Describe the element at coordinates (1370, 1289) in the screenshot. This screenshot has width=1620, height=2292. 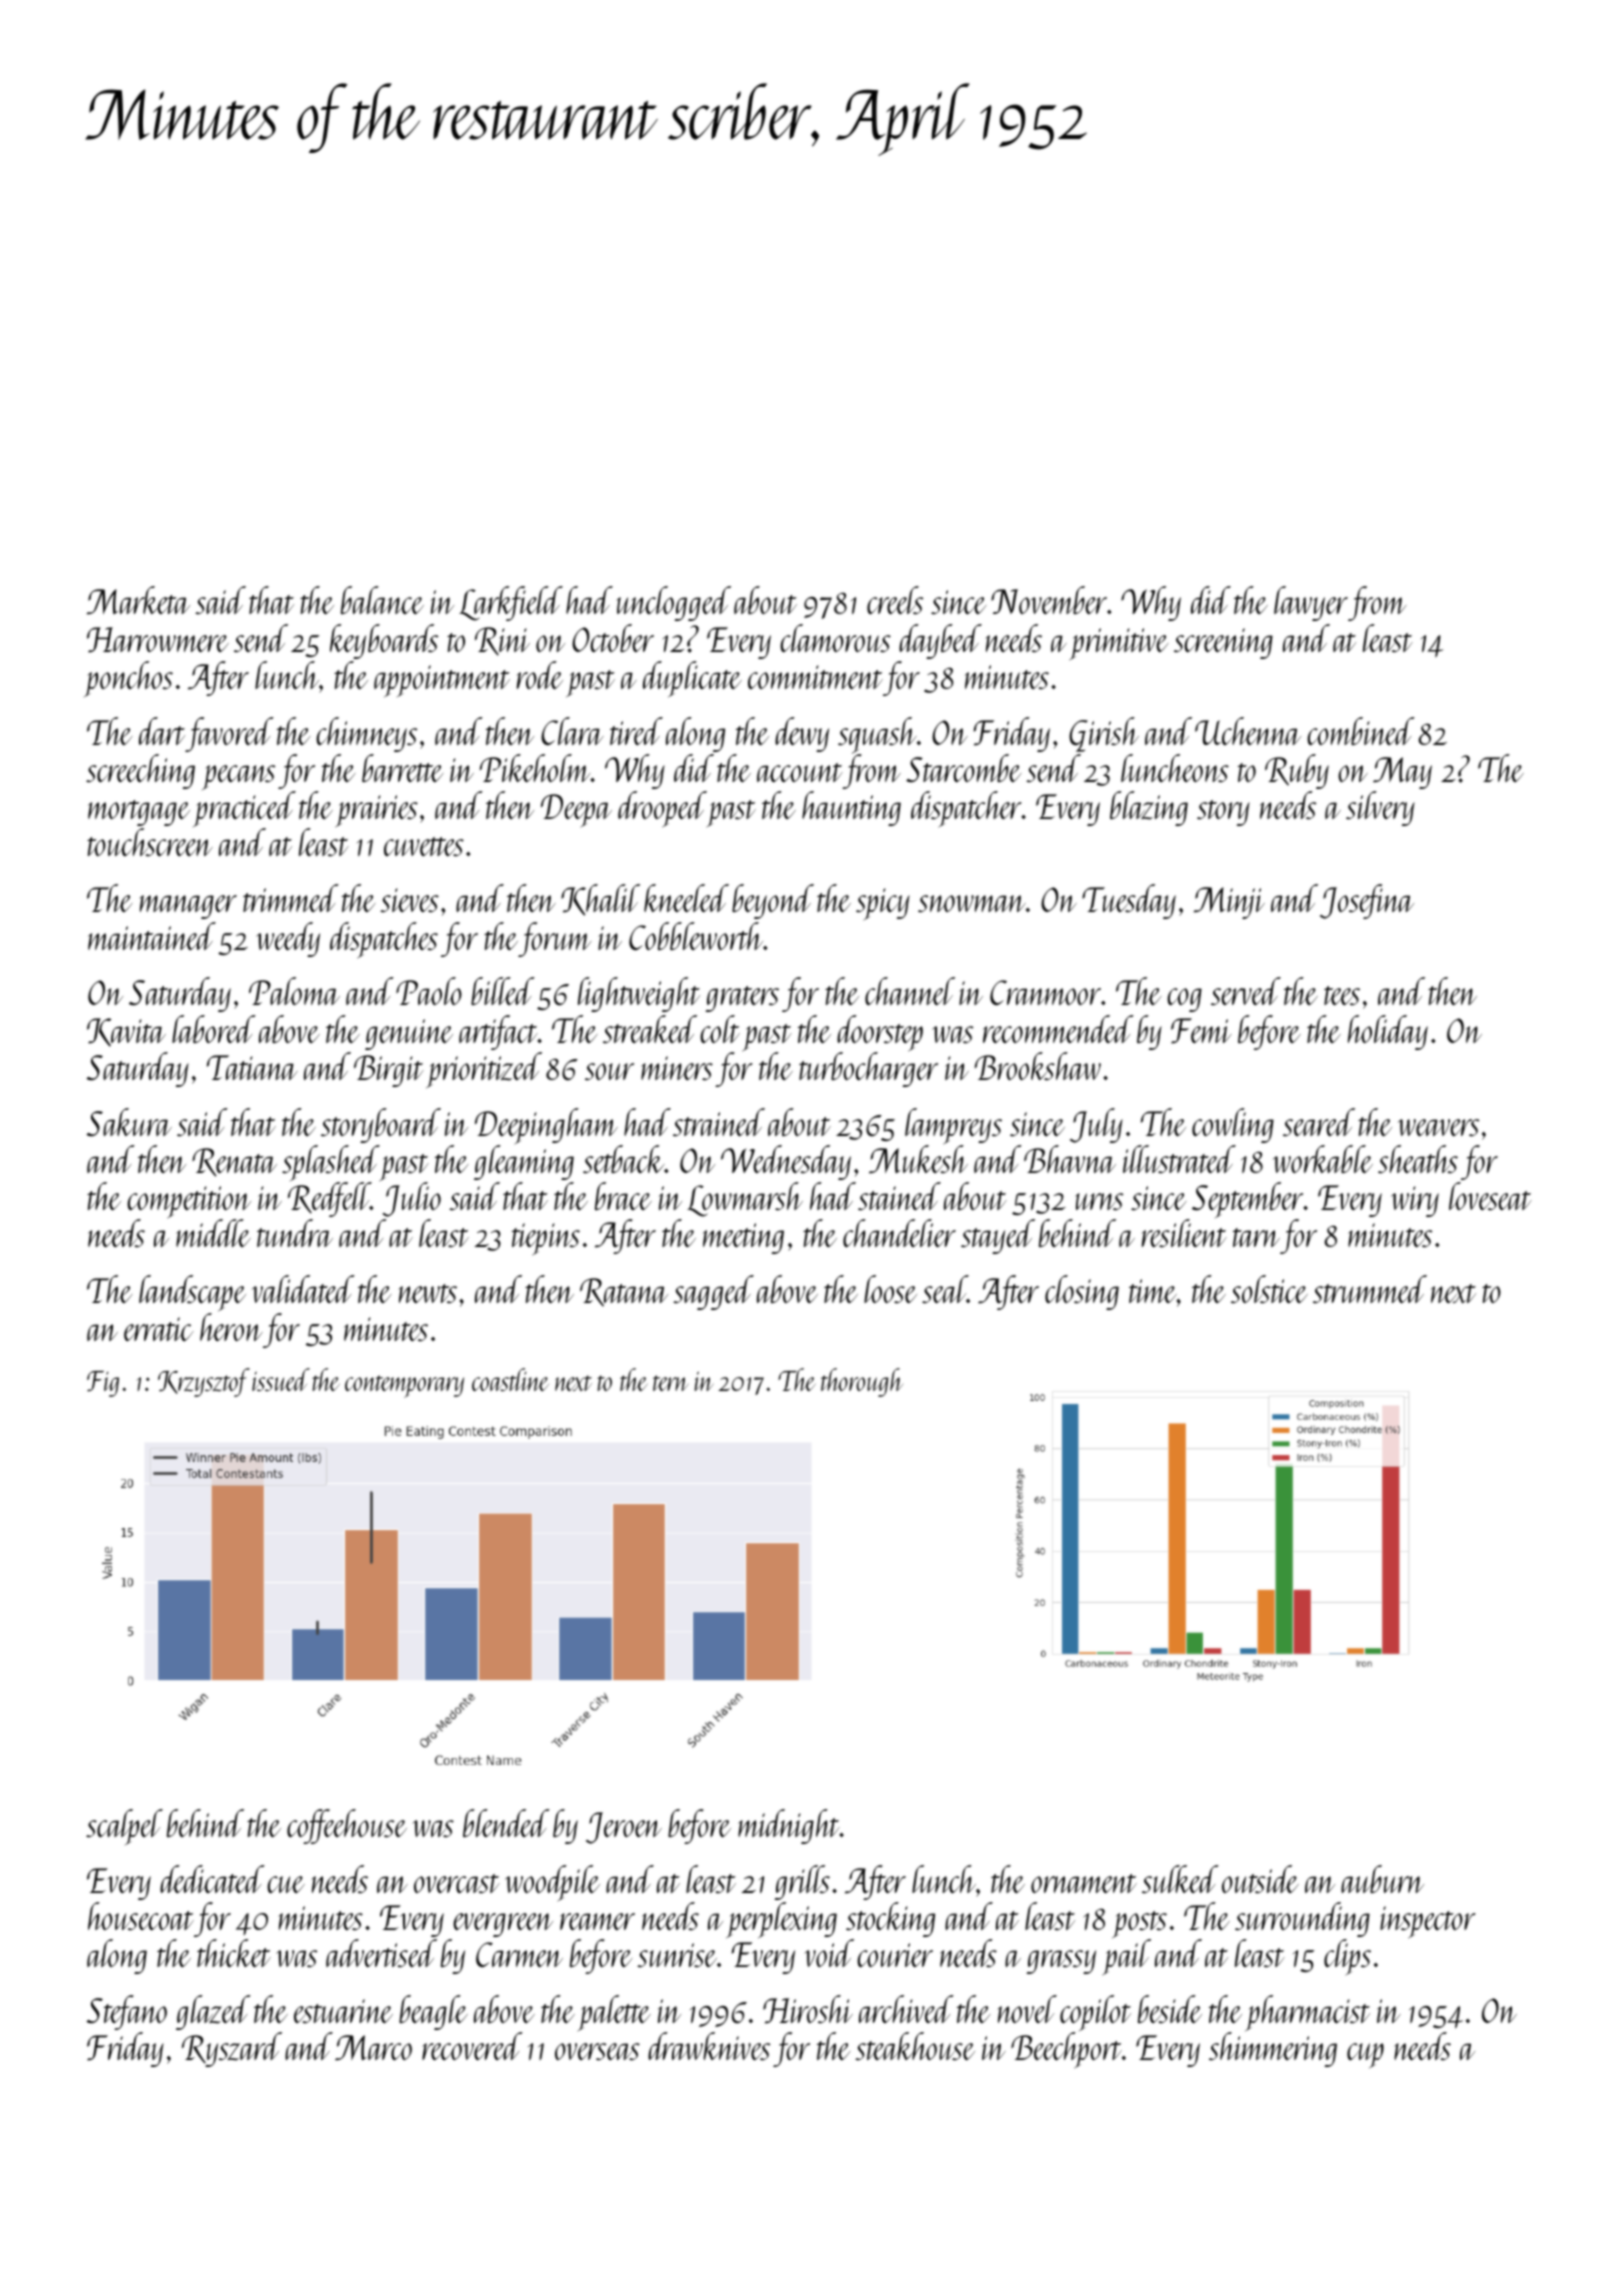
I see `strummed` at that location.
